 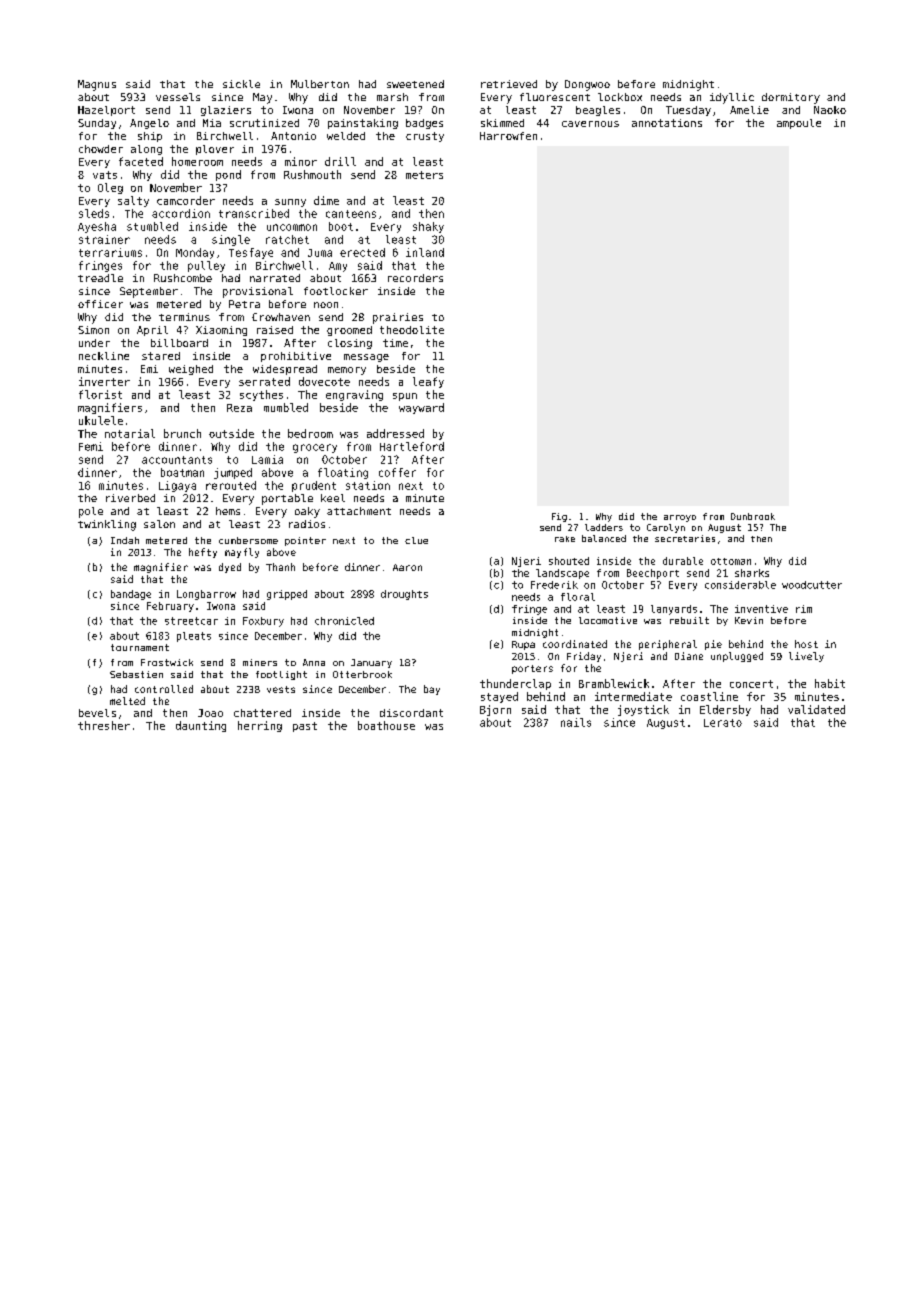 I want to click on Bjorn, so click(x=495, y=710).
